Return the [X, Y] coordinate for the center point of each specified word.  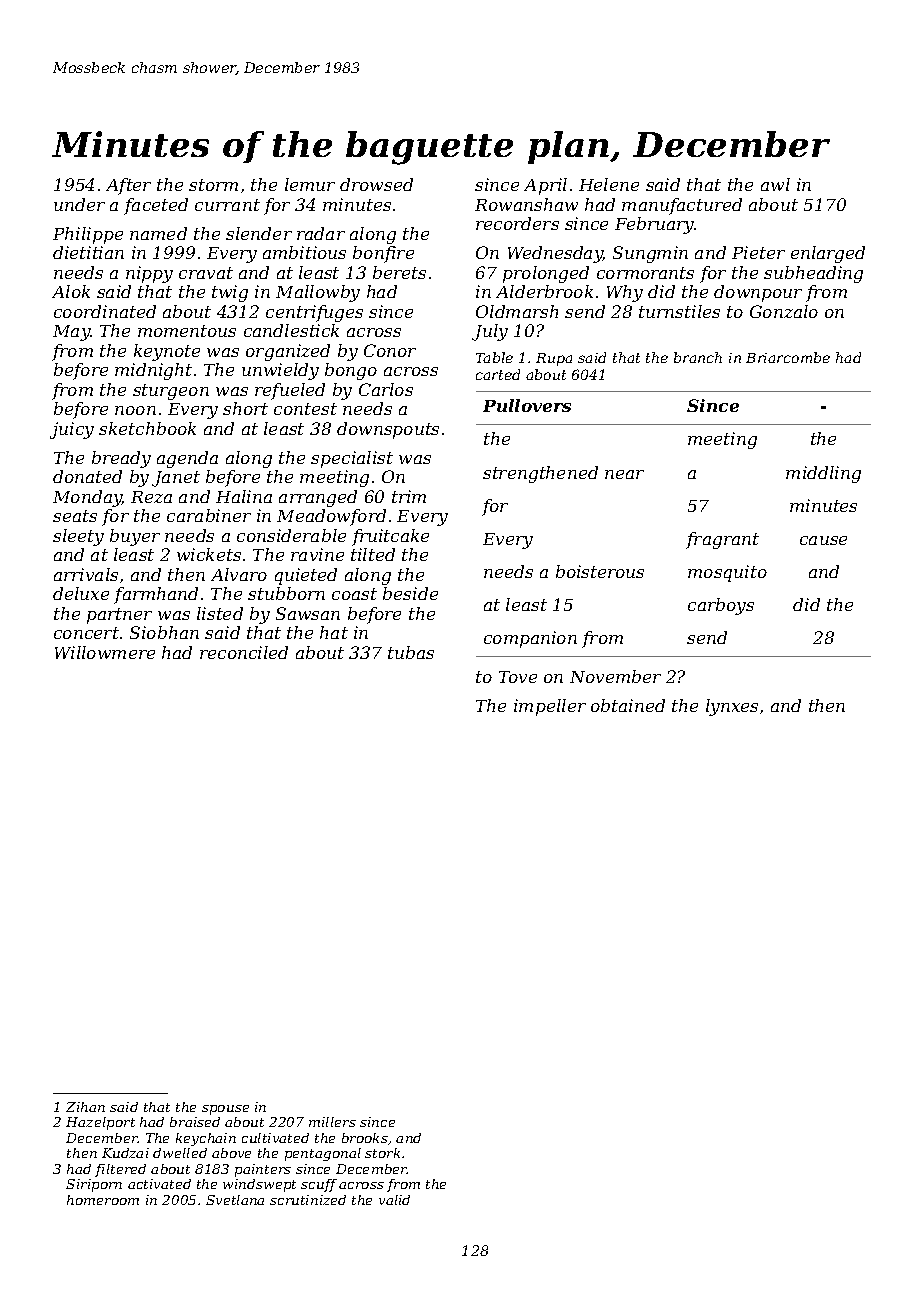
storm [213, 185]
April [545, 186]
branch [698, 357]
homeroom [103, 1200]
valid [394, 1200]
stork [382, 1153]
